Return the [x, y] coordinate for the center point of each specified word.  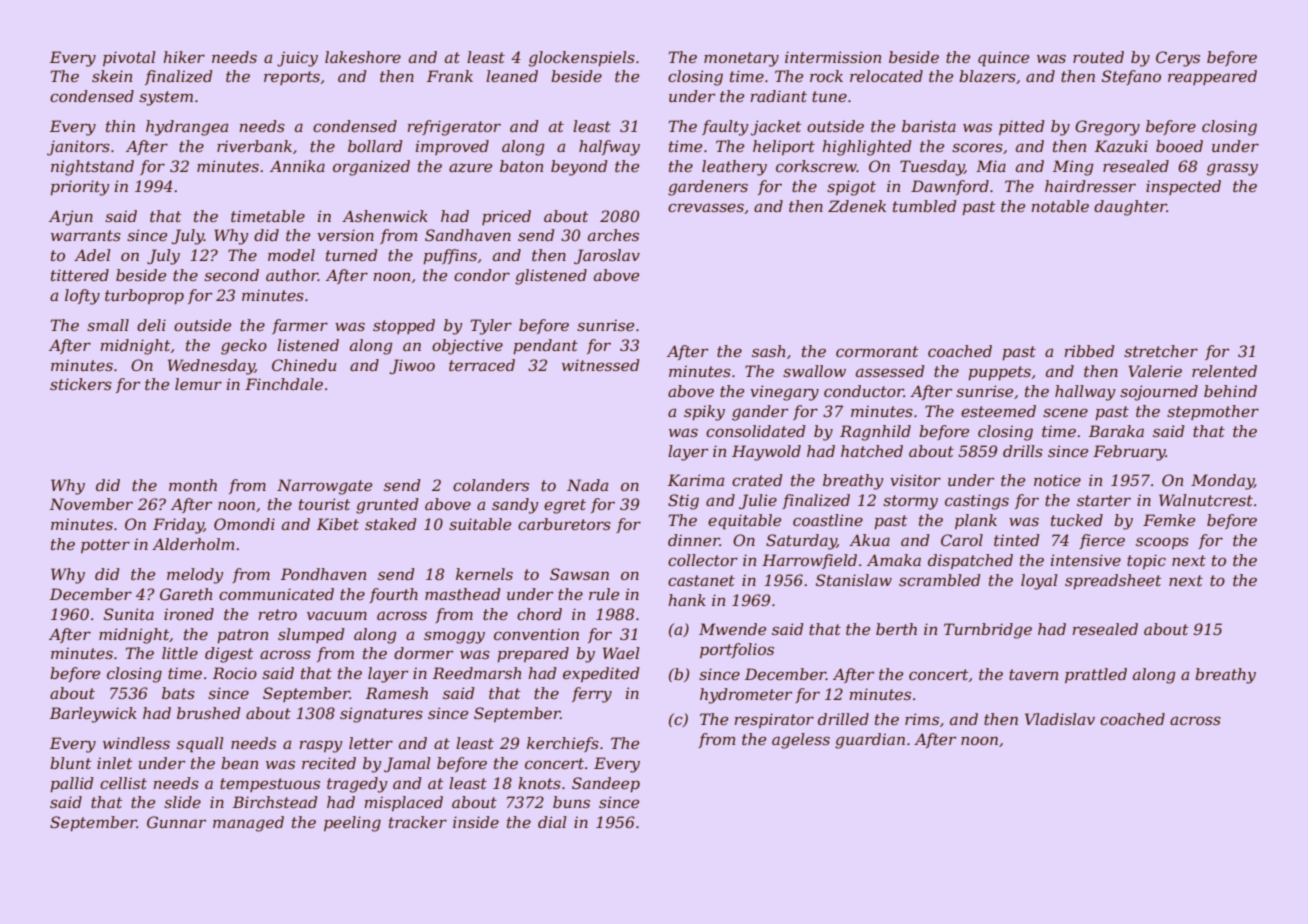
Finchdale [284, 384]
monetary [741, 59]
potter [105, 546]
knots [539, 783]
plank [976, 521]
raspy [321, 746]
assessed [890, 371]
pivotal [129, 58]
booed [1179, 146]
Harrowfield [809, 561]
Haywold [766, 453]
